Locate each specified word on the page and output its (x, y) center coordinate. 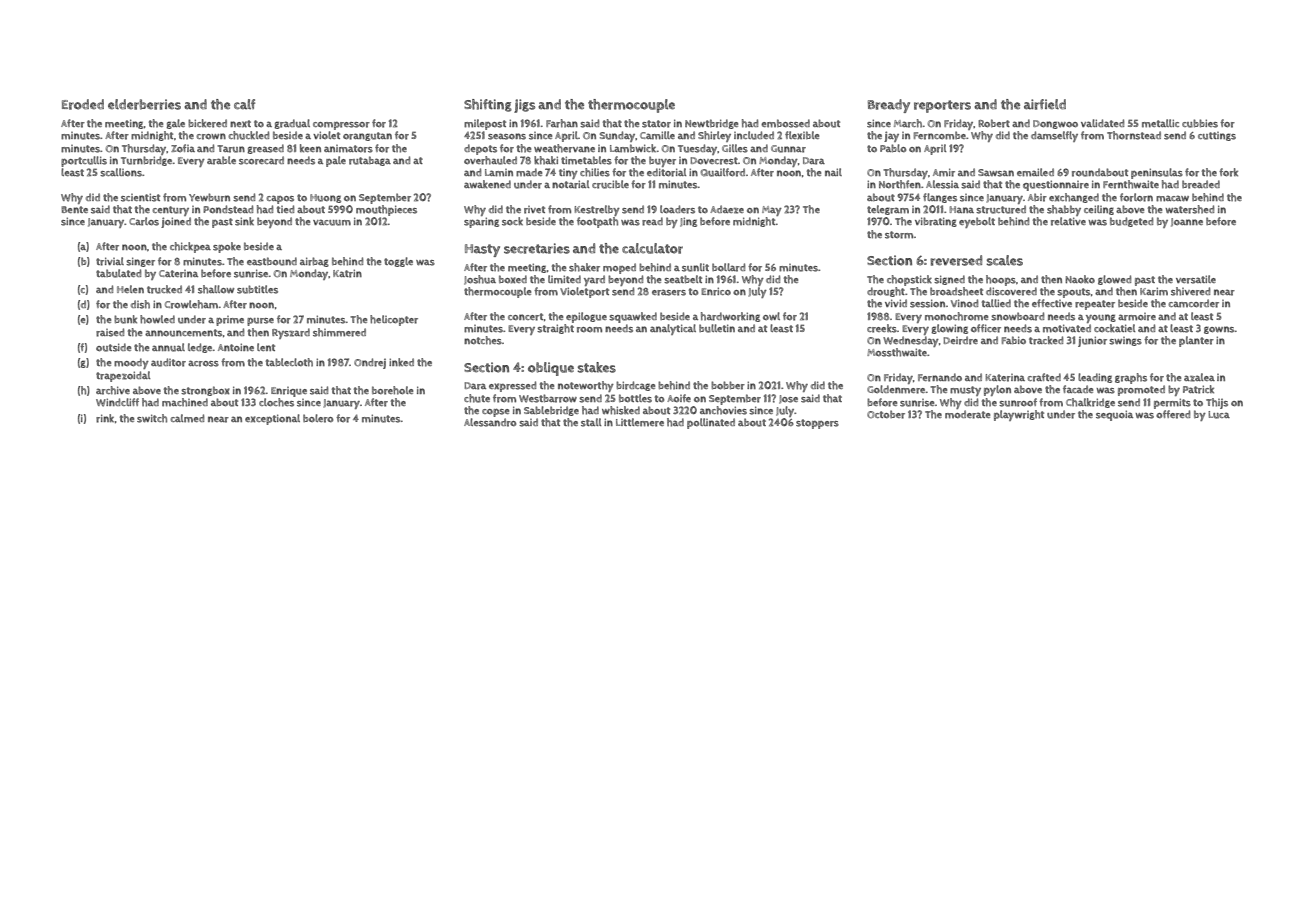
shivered (1190, 291)
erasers (669, 292)
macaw (1172, 198)
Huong (325, 198)
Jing (688, 222)
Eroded (83, 104)
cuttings (1217, 136)
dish (140, 304)
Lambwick (633, 148)
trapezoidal (123, 376)
